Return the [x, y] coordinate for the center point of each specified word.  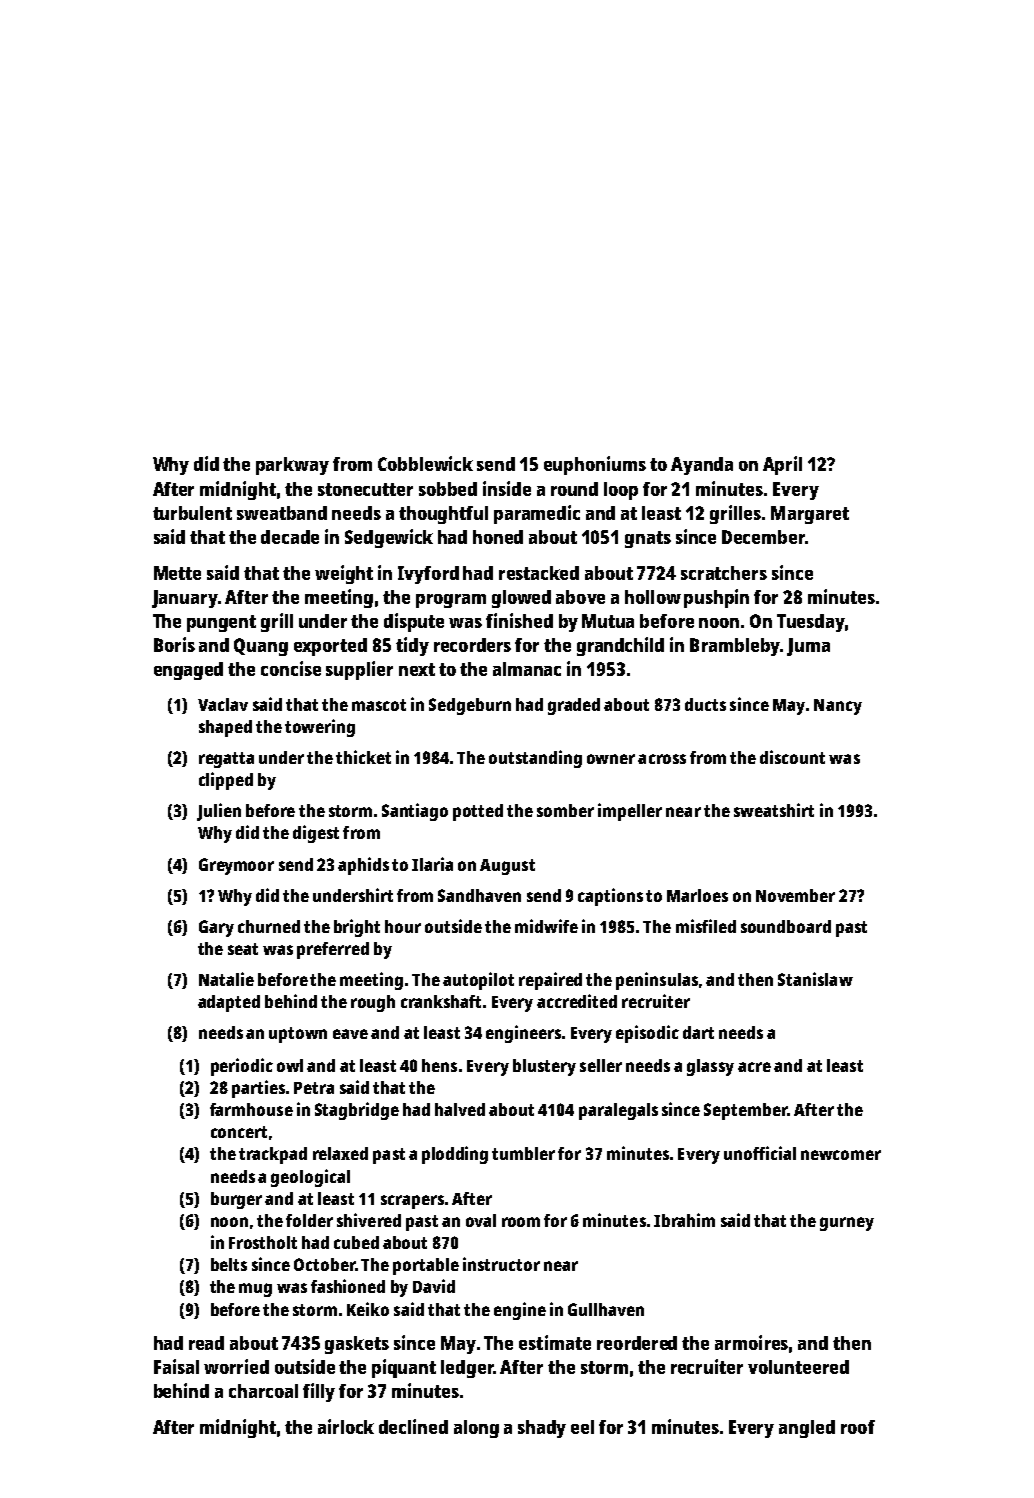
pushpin [716, 598]
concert [239, 1132]
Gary [216, 928]
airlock [346, 1426]
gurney [847, 1224]
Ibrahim [684, 1220]
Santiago [415, 812]
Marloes [697, 895]
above [580, 597]
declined [413, 1426]
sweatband [282, 513]
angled [807, 1429]
